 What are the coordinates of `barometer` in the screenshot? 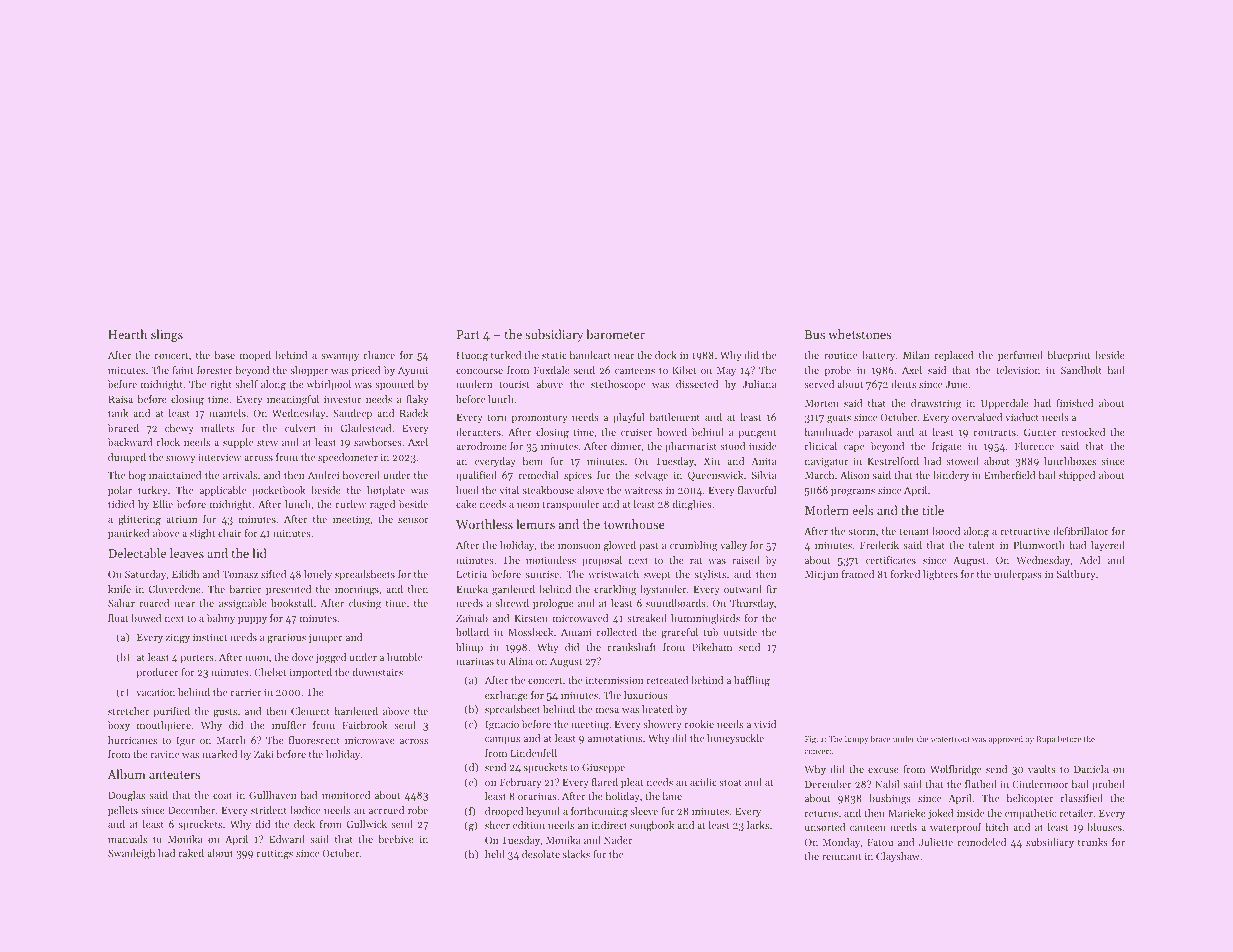 It's located at (615, 334).
